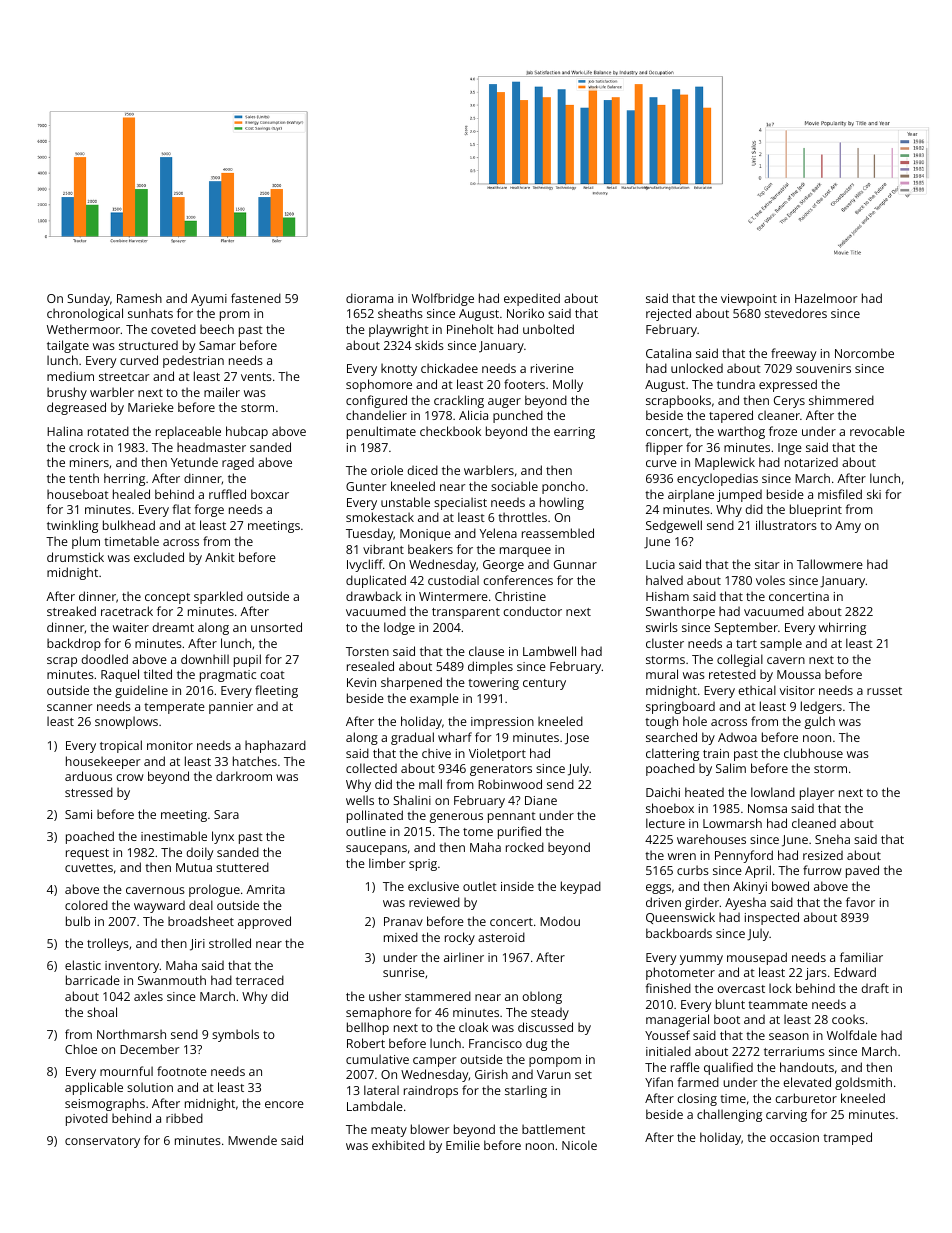 This document has width=952, height=1233. I want to click on bulb, so click(78, 921).
